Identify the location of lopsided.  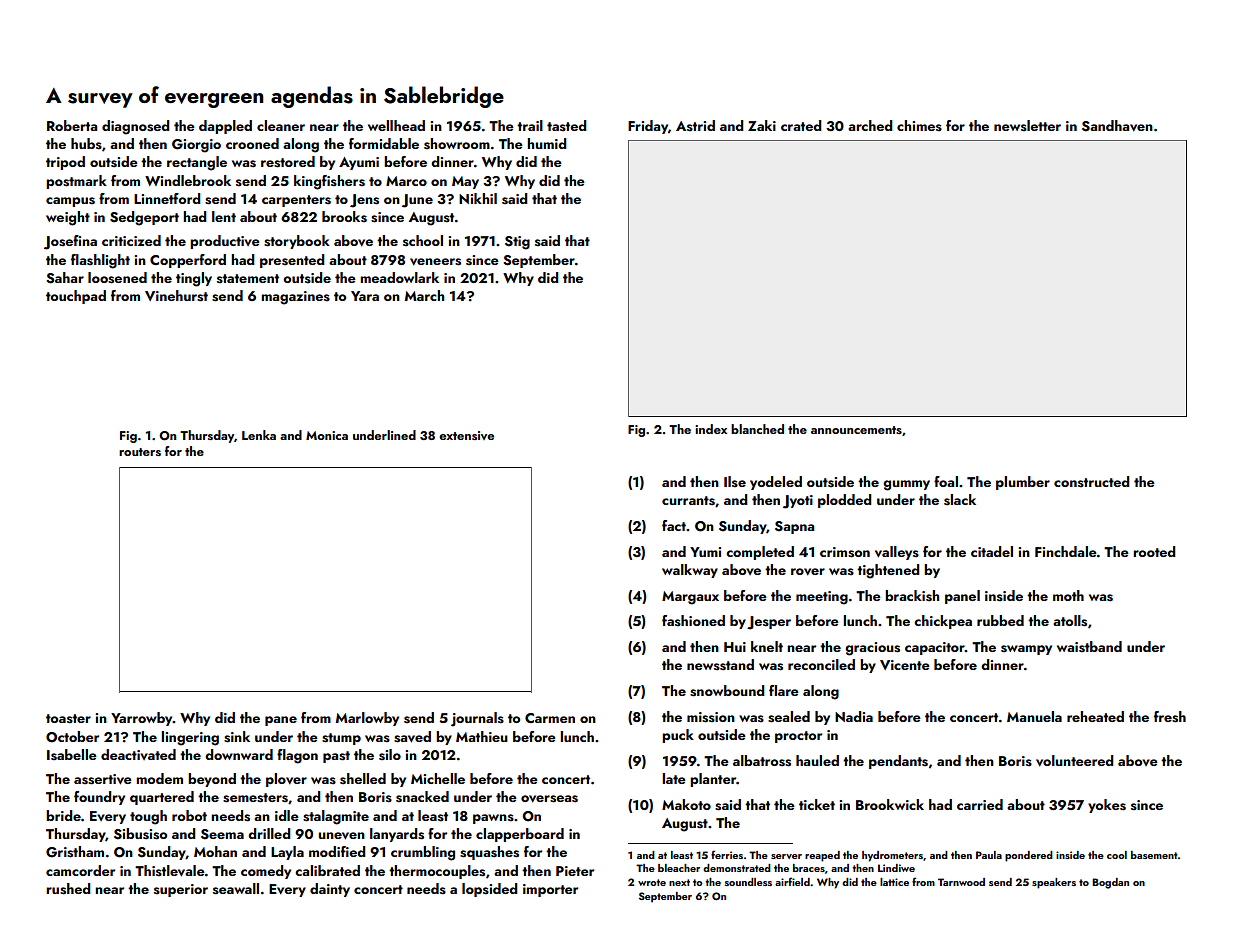
(489, 890).
